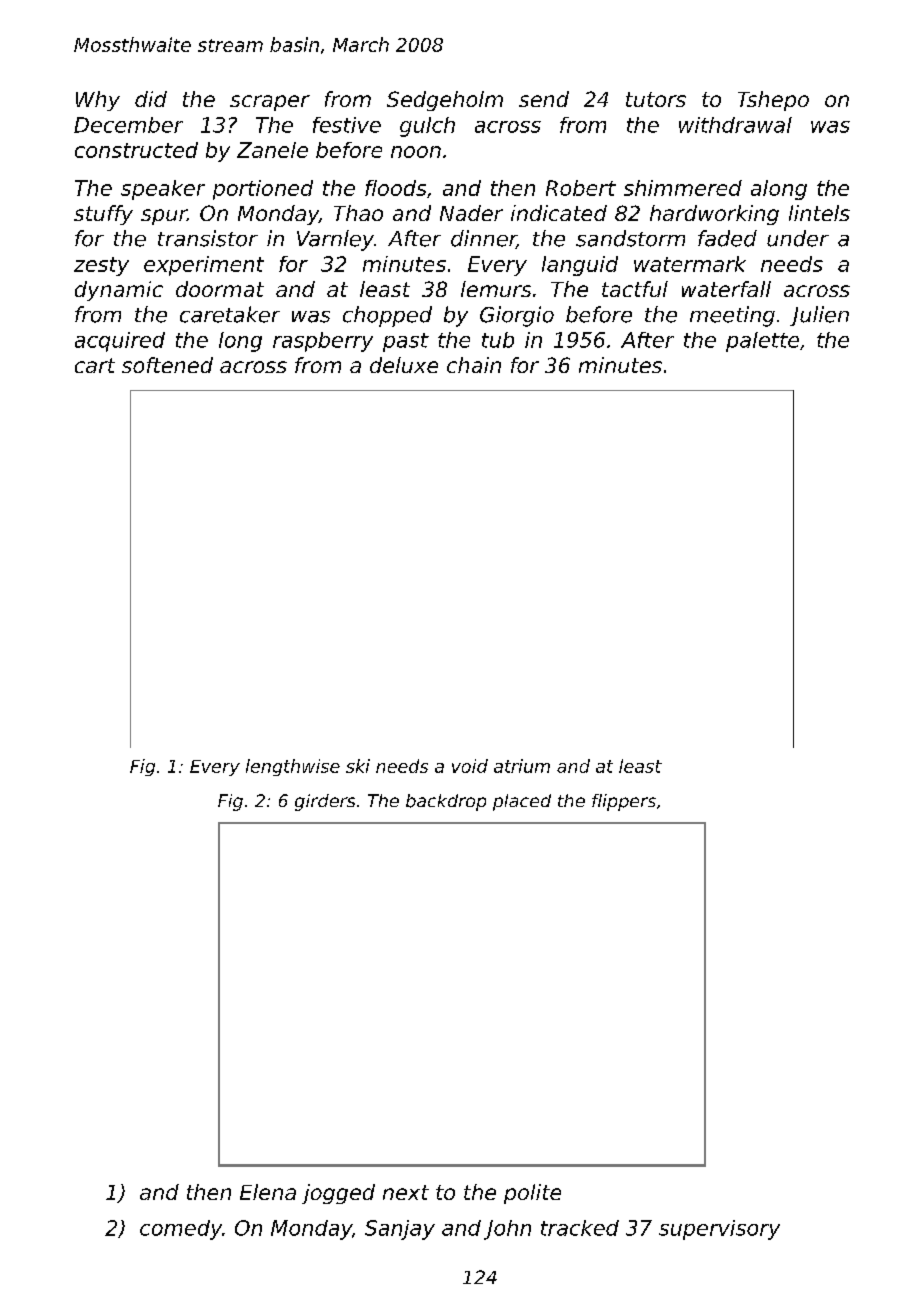  I want to click on next, so click(406, 1192).
